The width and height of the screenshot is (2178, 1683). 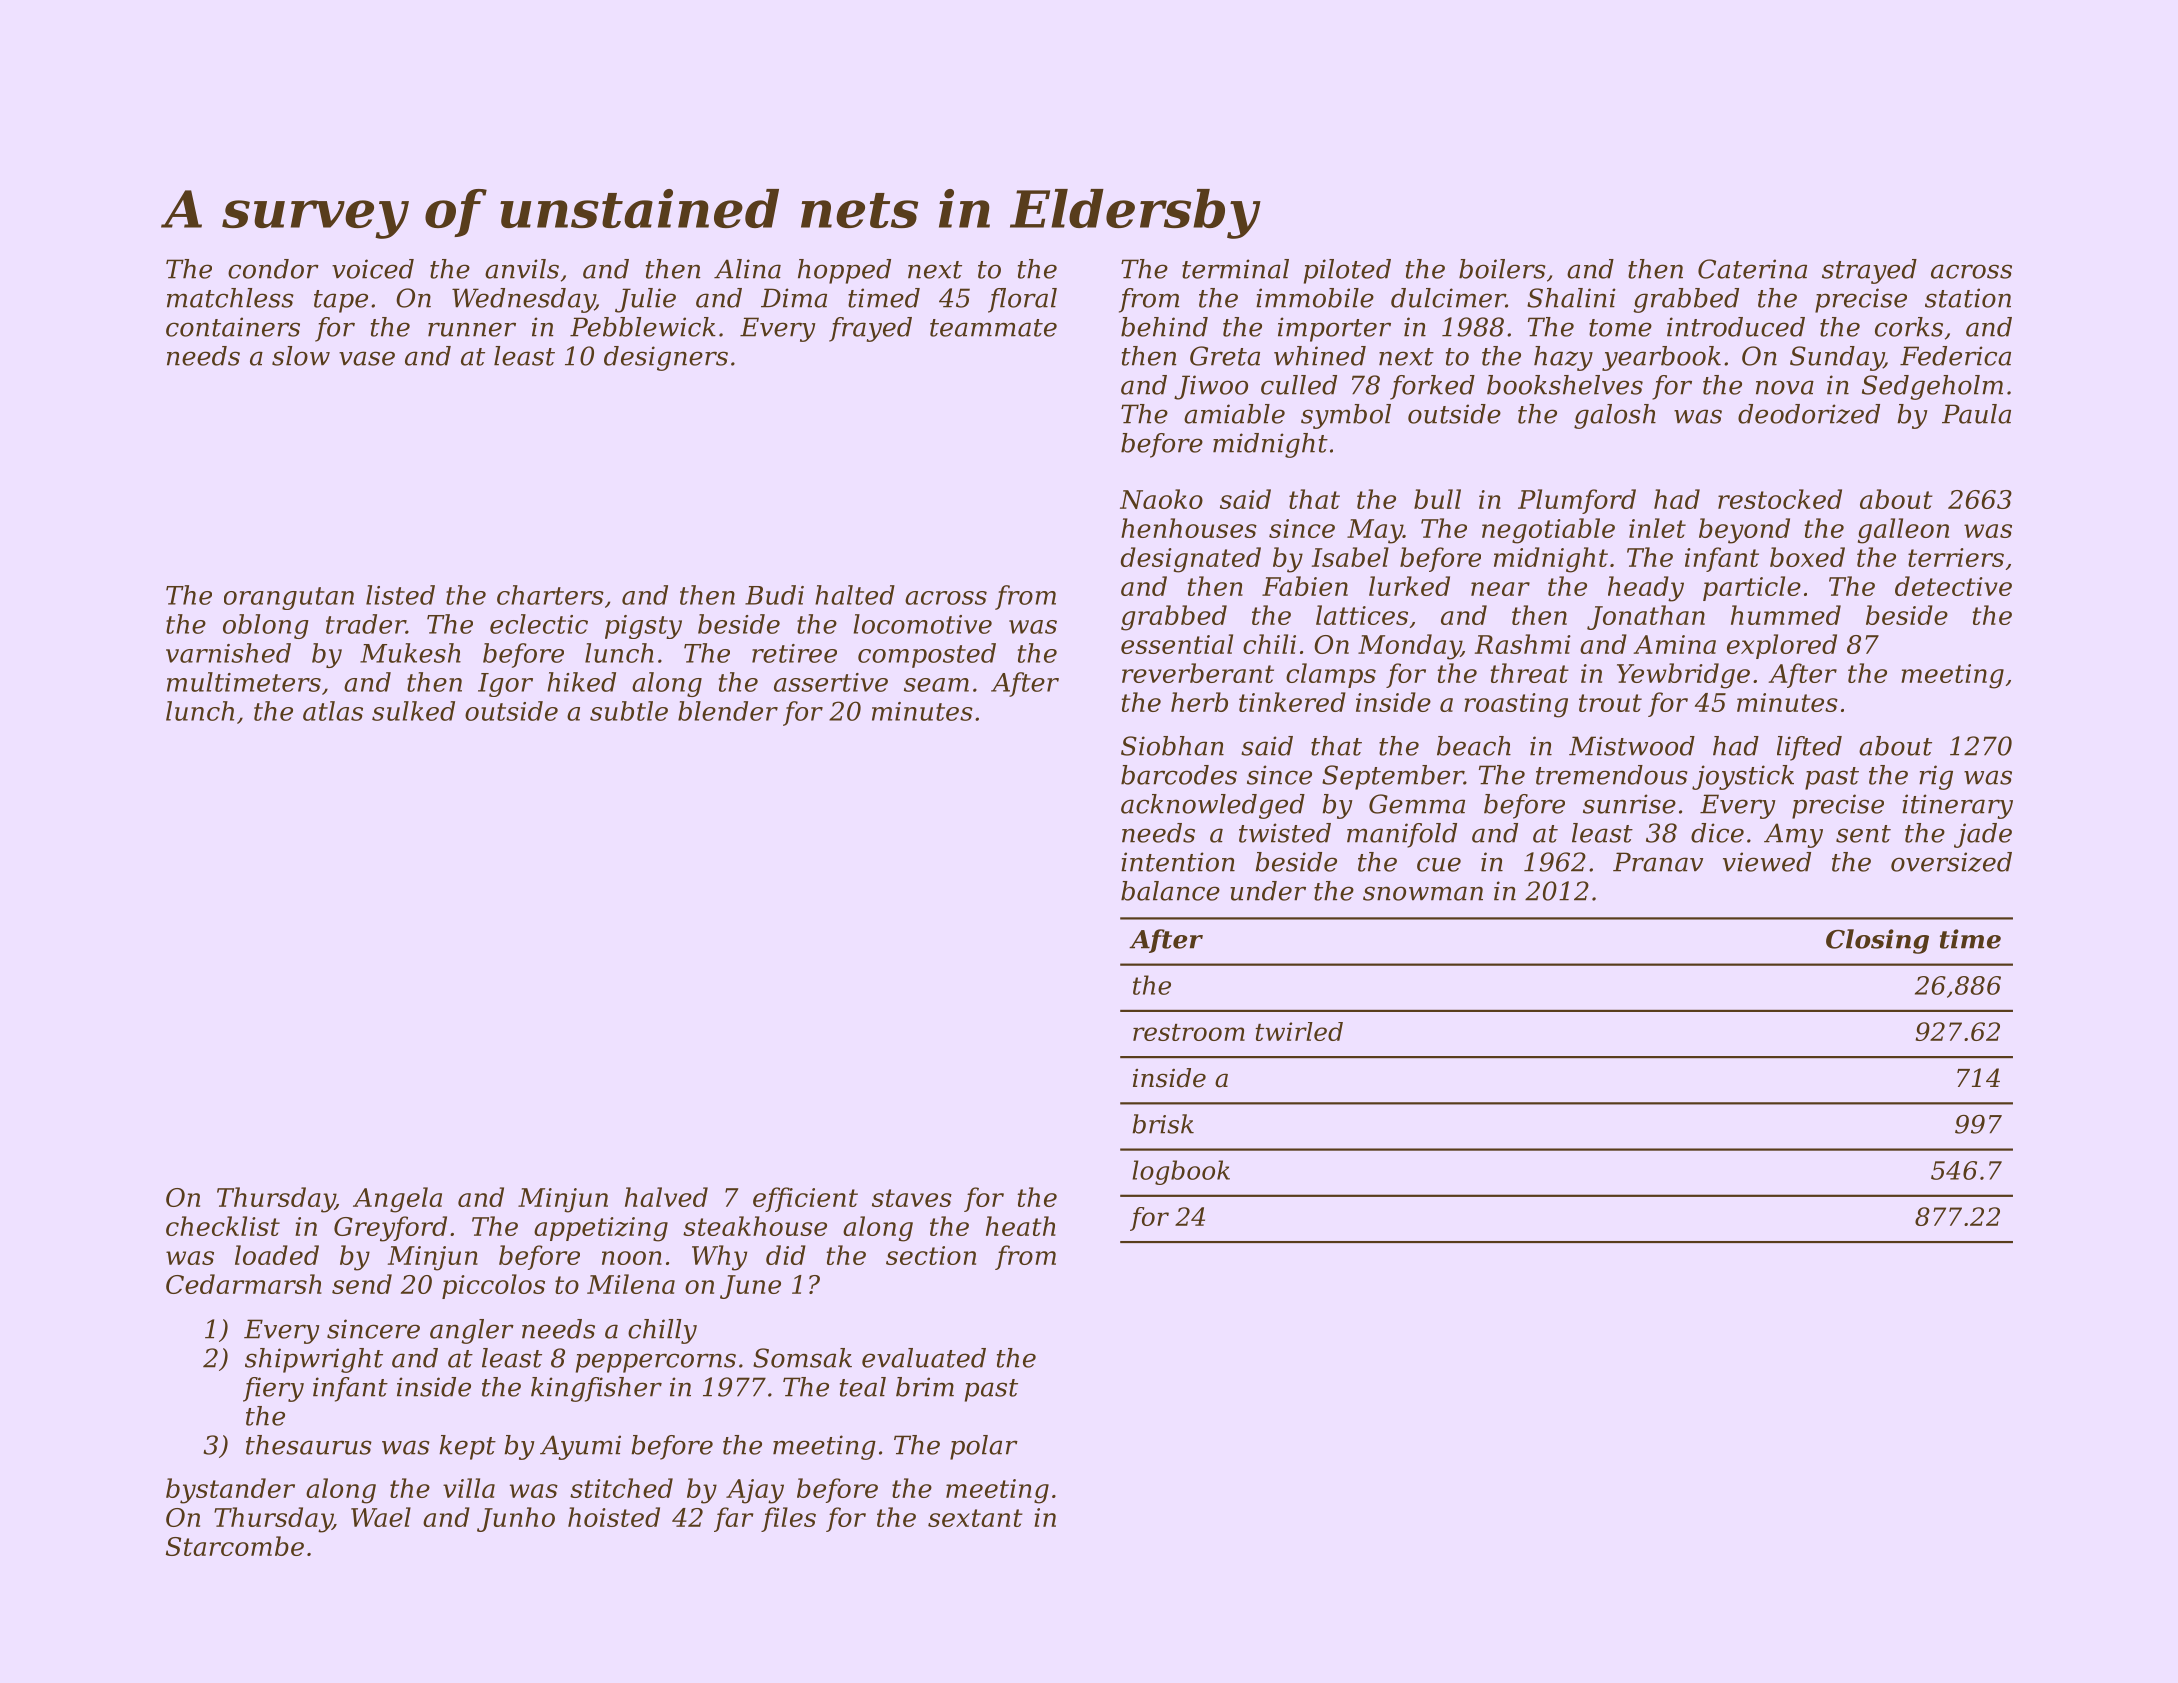 I want to click on listed, so click(x=400, y=595).
